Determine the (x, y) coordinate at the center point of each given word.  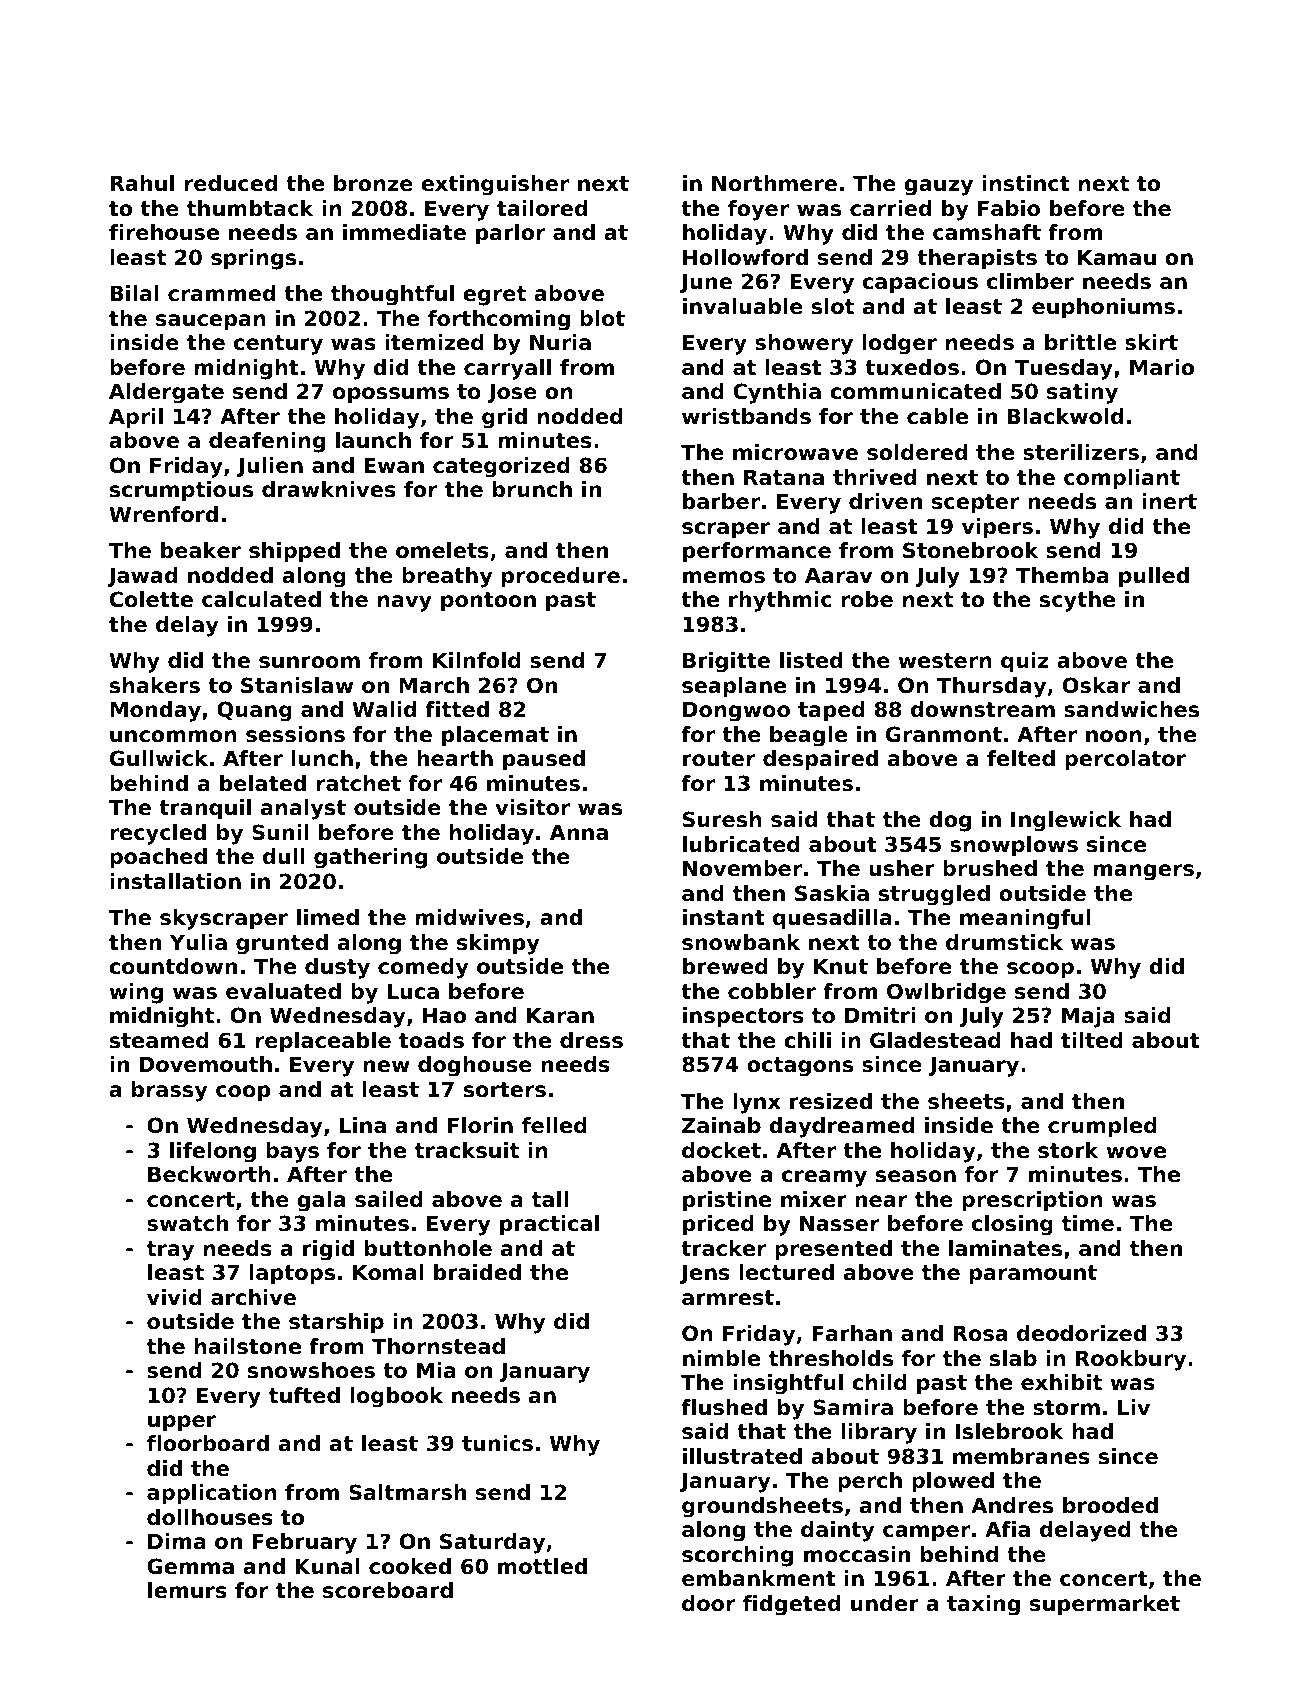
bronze (373, 183)
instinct (1026, 183)
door (708, 1603)
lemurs (187, 1590)
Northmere (774, 183)
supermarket (1105, 1605)
